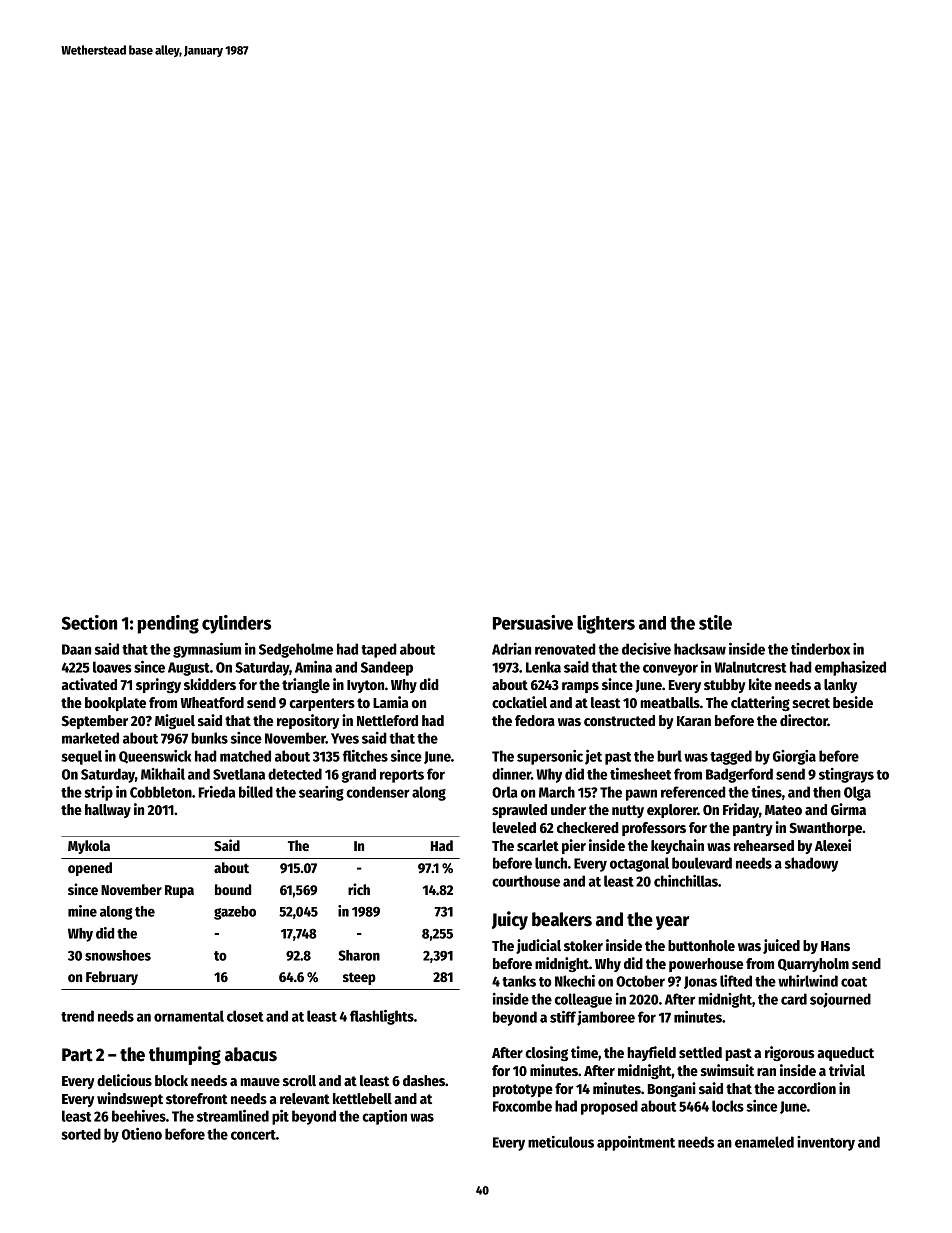 The height and width of the screenshot is (1233, 952). What do you see at coordinates (81, 1134) in the screenshot?
I see `sorted` at bounding box center [81, 1134].
